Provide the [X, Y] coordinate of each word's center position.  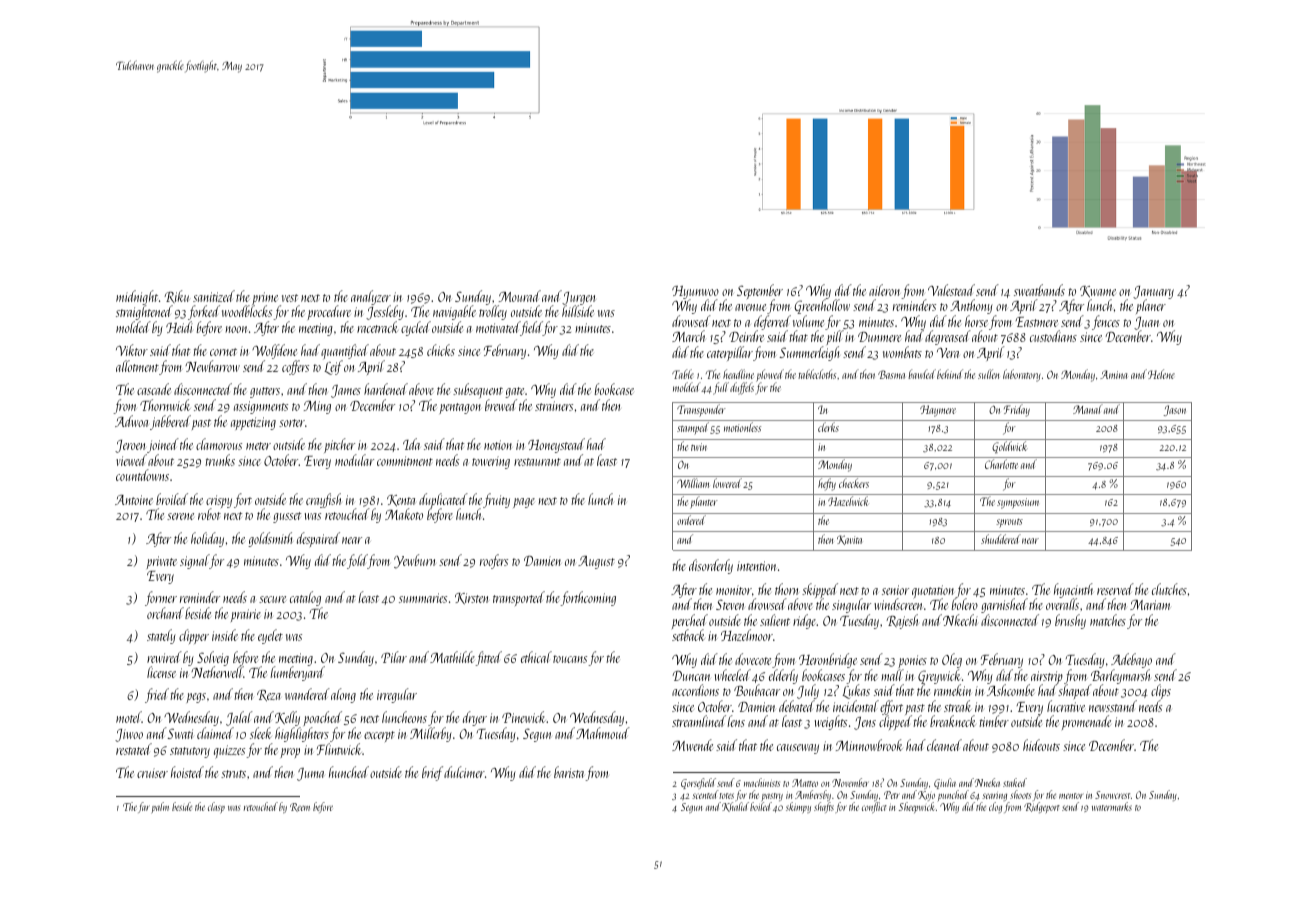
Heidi [179, 327]
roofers [494, 561]
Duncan [691, 676]
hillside [578, 311]
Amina [1114, 374]
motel [129, 717]
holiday [207, 539]
